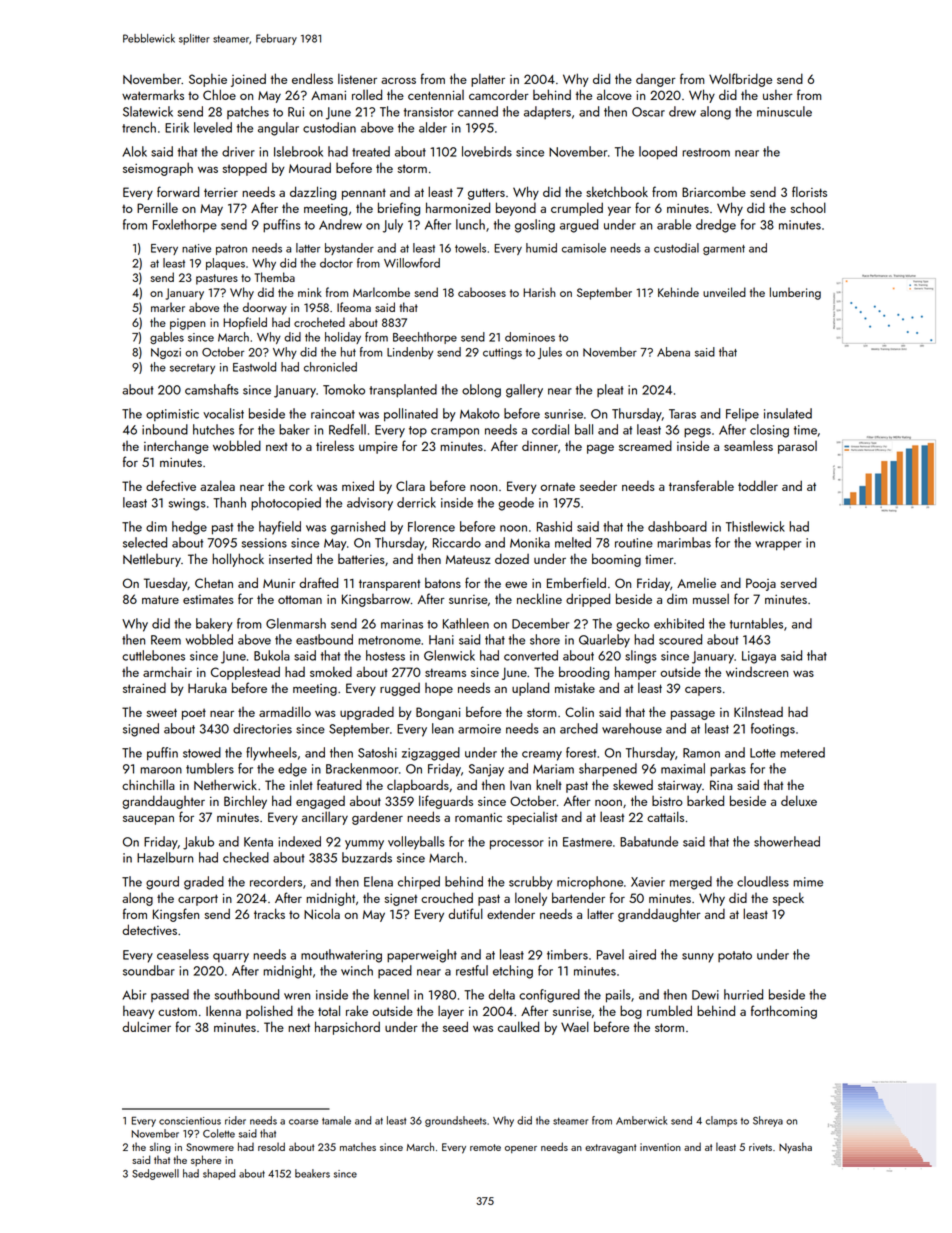 This image has height=1233, width=952. Describe the element at coordinates (410, 353) in the image. I see `Lindenby` at that location.
